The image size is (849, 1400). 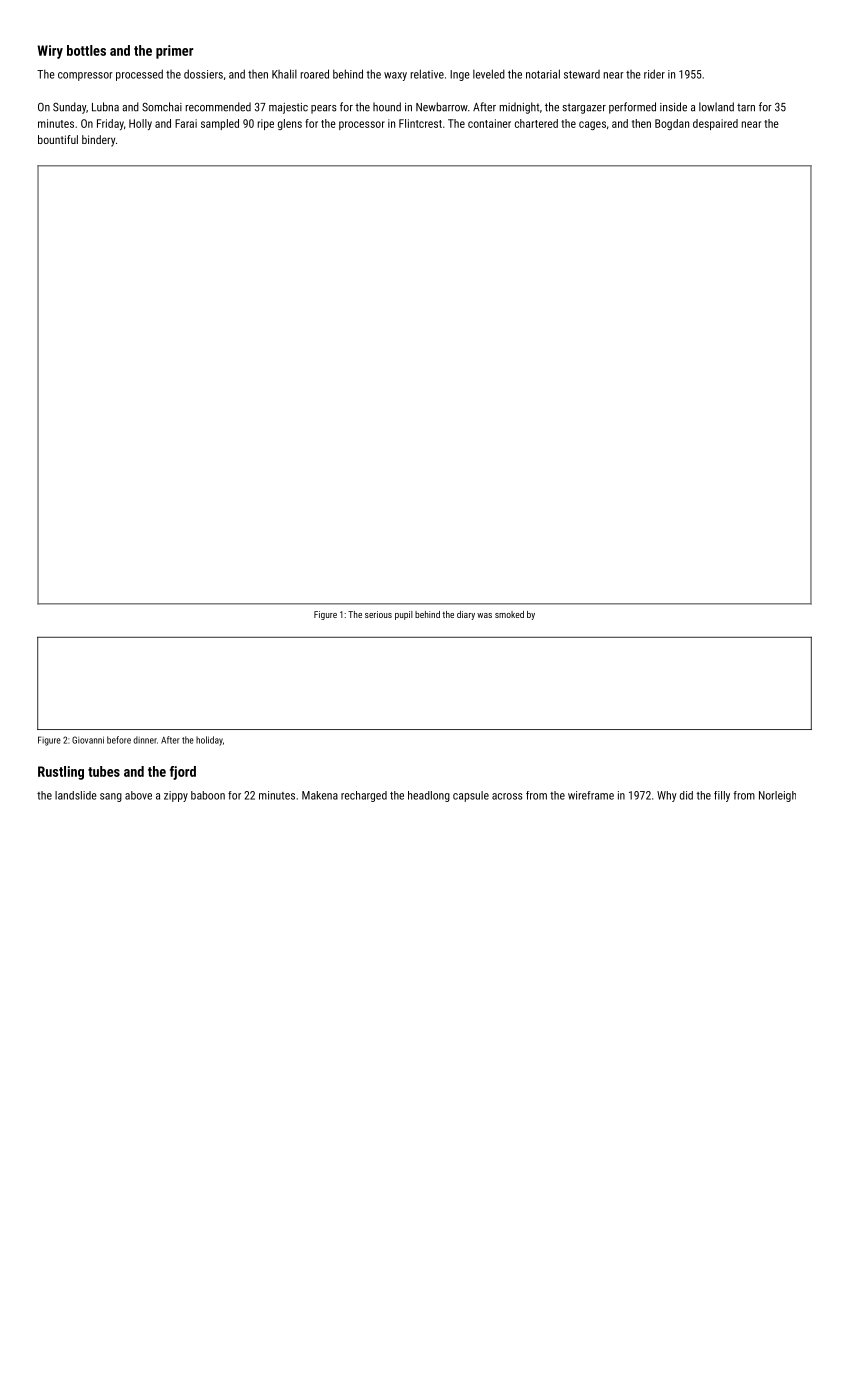 I want to click on Flintcrest, so click(x=420, y=123).
